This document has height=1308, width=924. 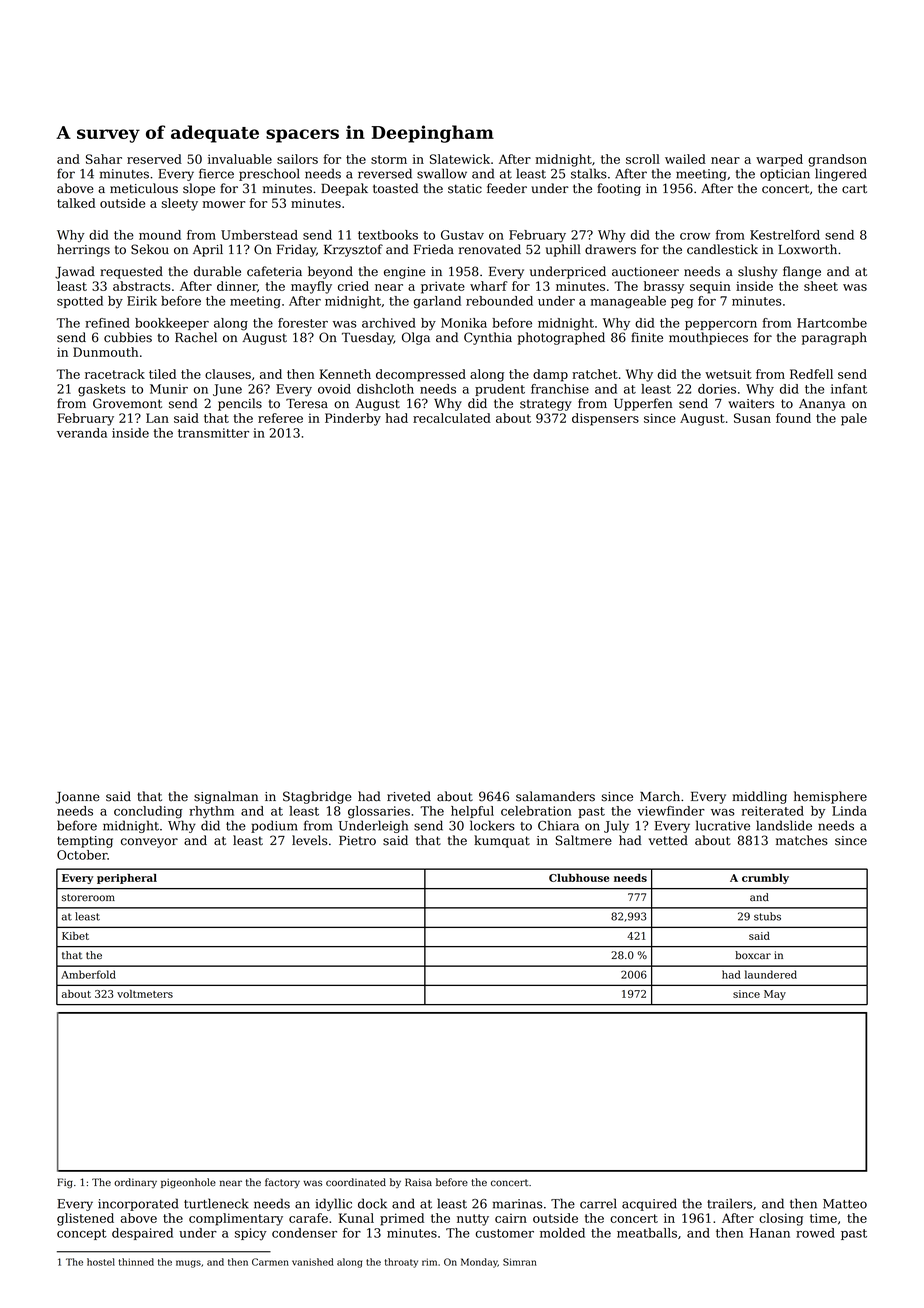 What do you see at coordinates (793, 418) in the document?
I see `found` at bounding box center [793, 418].
